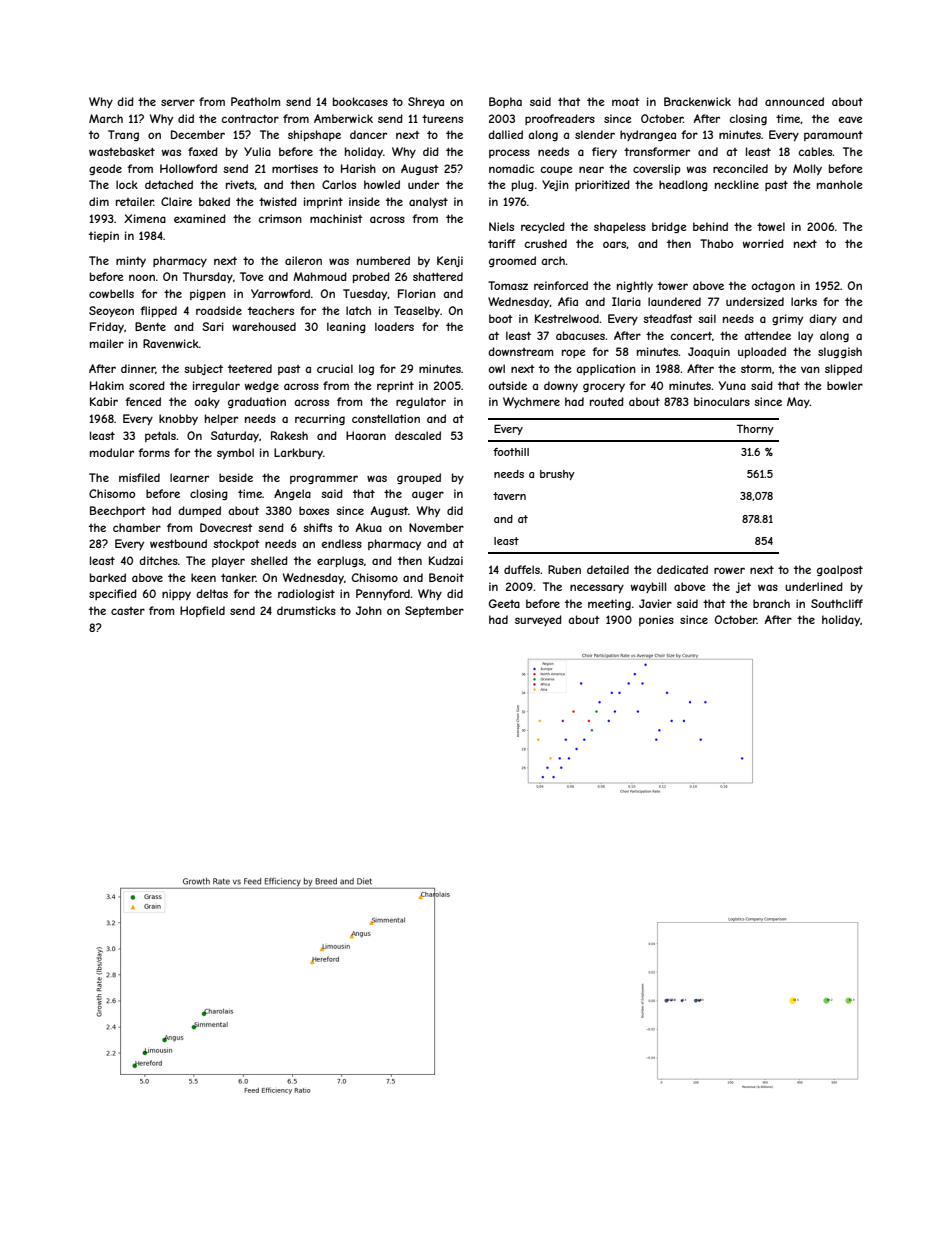 The height and width of the document is (1233, 952). Describe the element at coordinates (342, 543) in the document. I see `endless` at that location.
